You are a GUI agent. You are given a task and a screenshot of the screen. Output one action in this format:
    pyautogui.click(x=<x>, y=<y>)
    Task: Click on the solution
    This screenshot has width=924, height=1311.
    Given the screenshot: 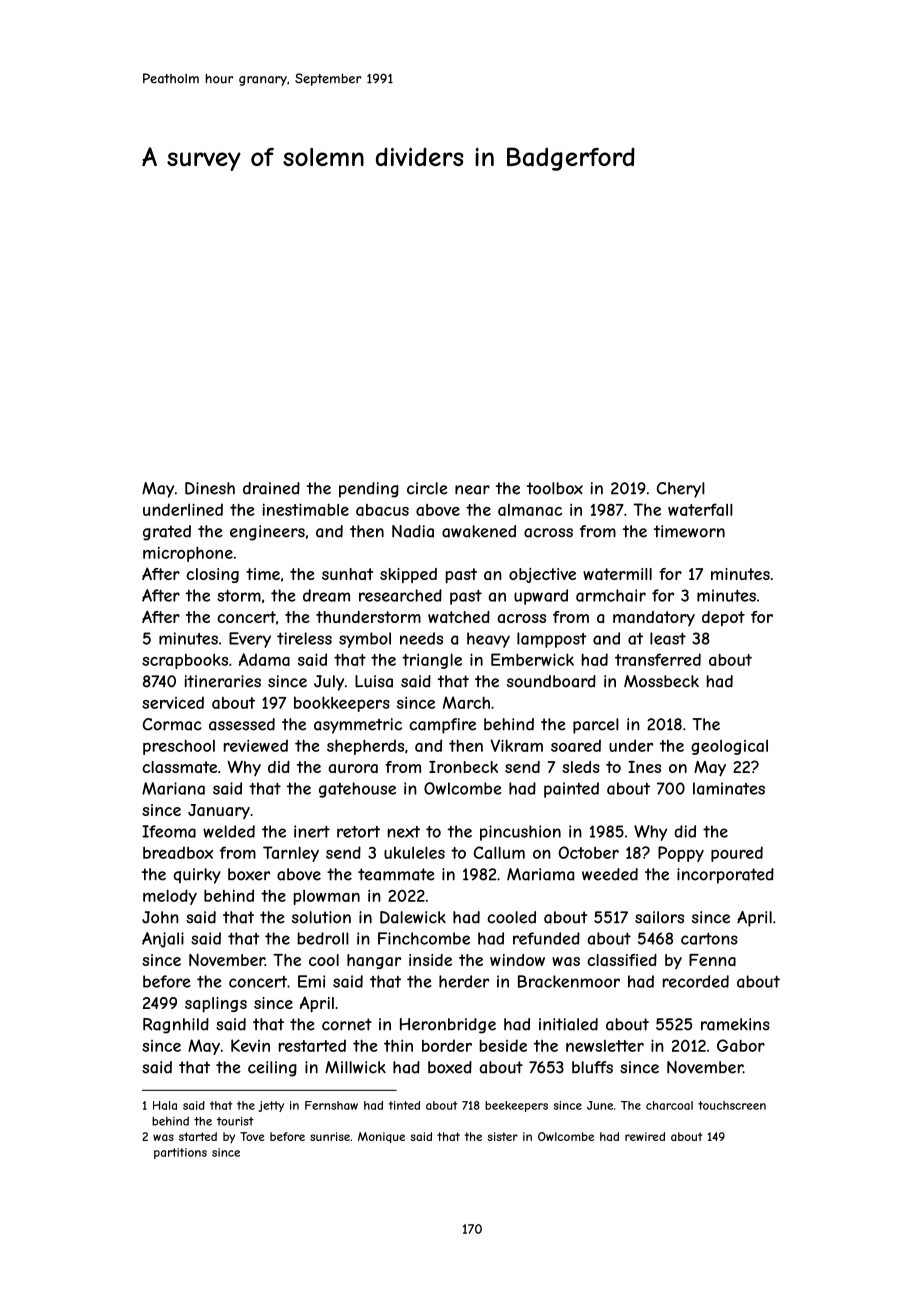 What is the action you would take?
    pyautogui.click(x=321, y=917)
